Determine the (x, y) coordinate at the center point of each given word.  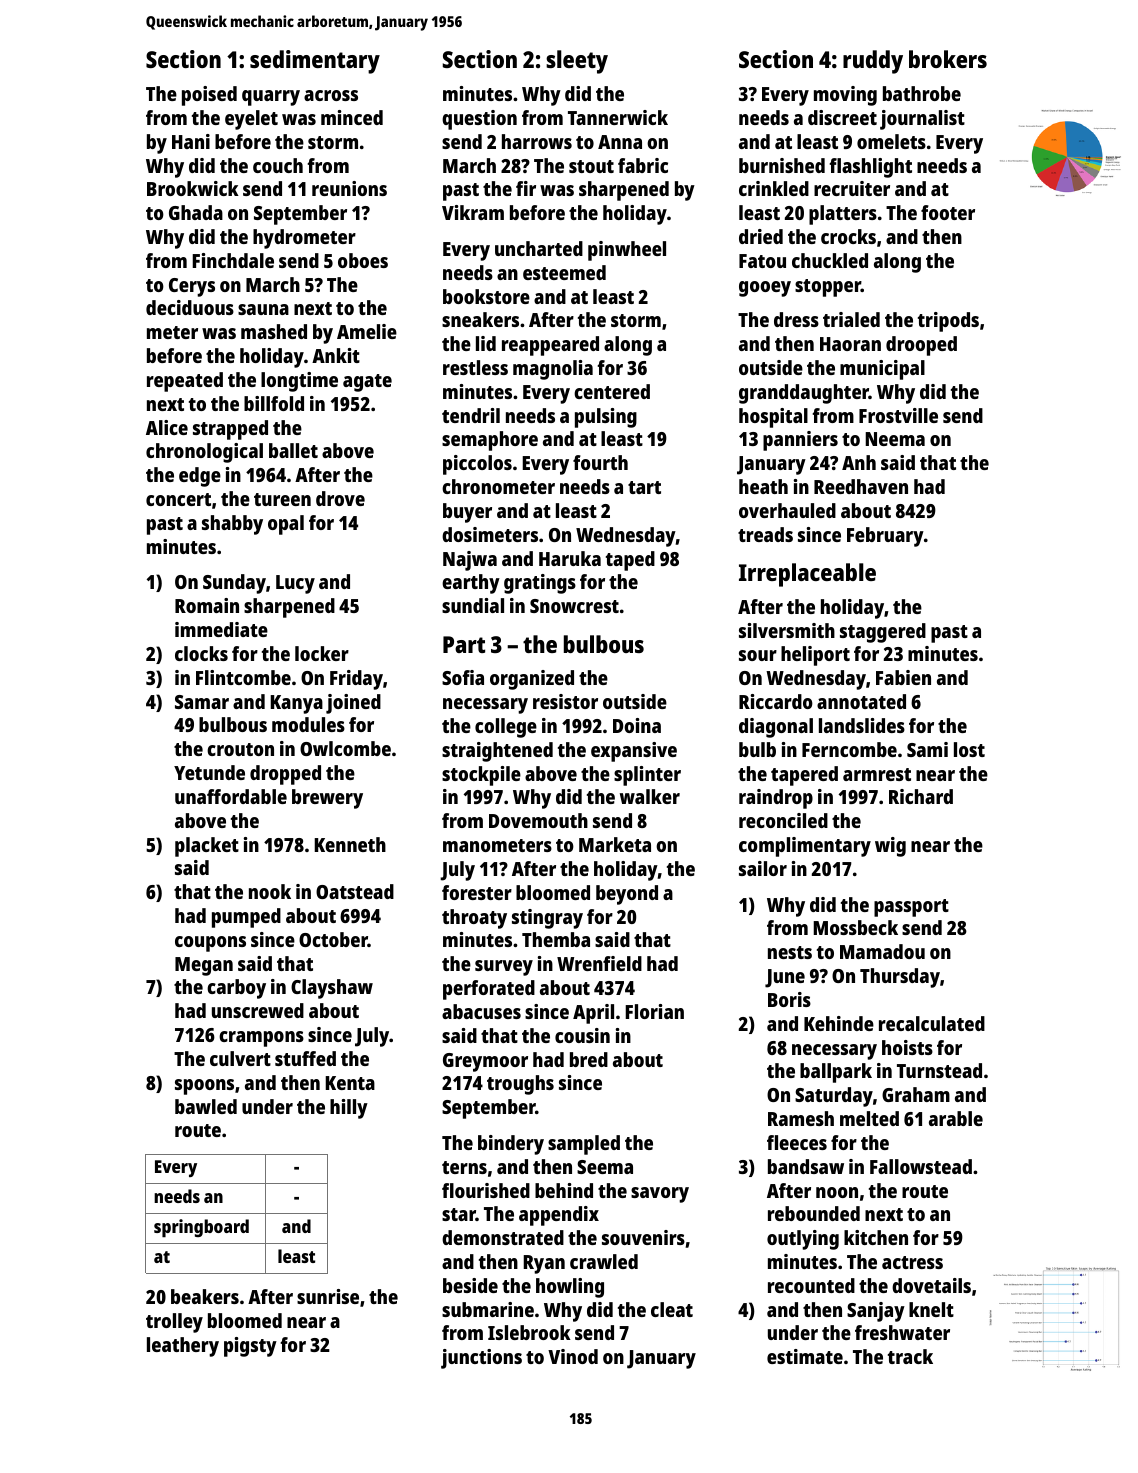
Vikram (473, 212)
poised (209, 96)
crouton (240, 749)
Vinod (573, 1356)
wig (890, 847)
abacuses (481, 1011)
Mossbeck (855, 927)
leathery (183, 1347)
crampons (261, 1039)
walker (650, 796)
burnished (782, 165)
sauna (263, 309)
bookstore (486, 296)
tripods (948, 322)
